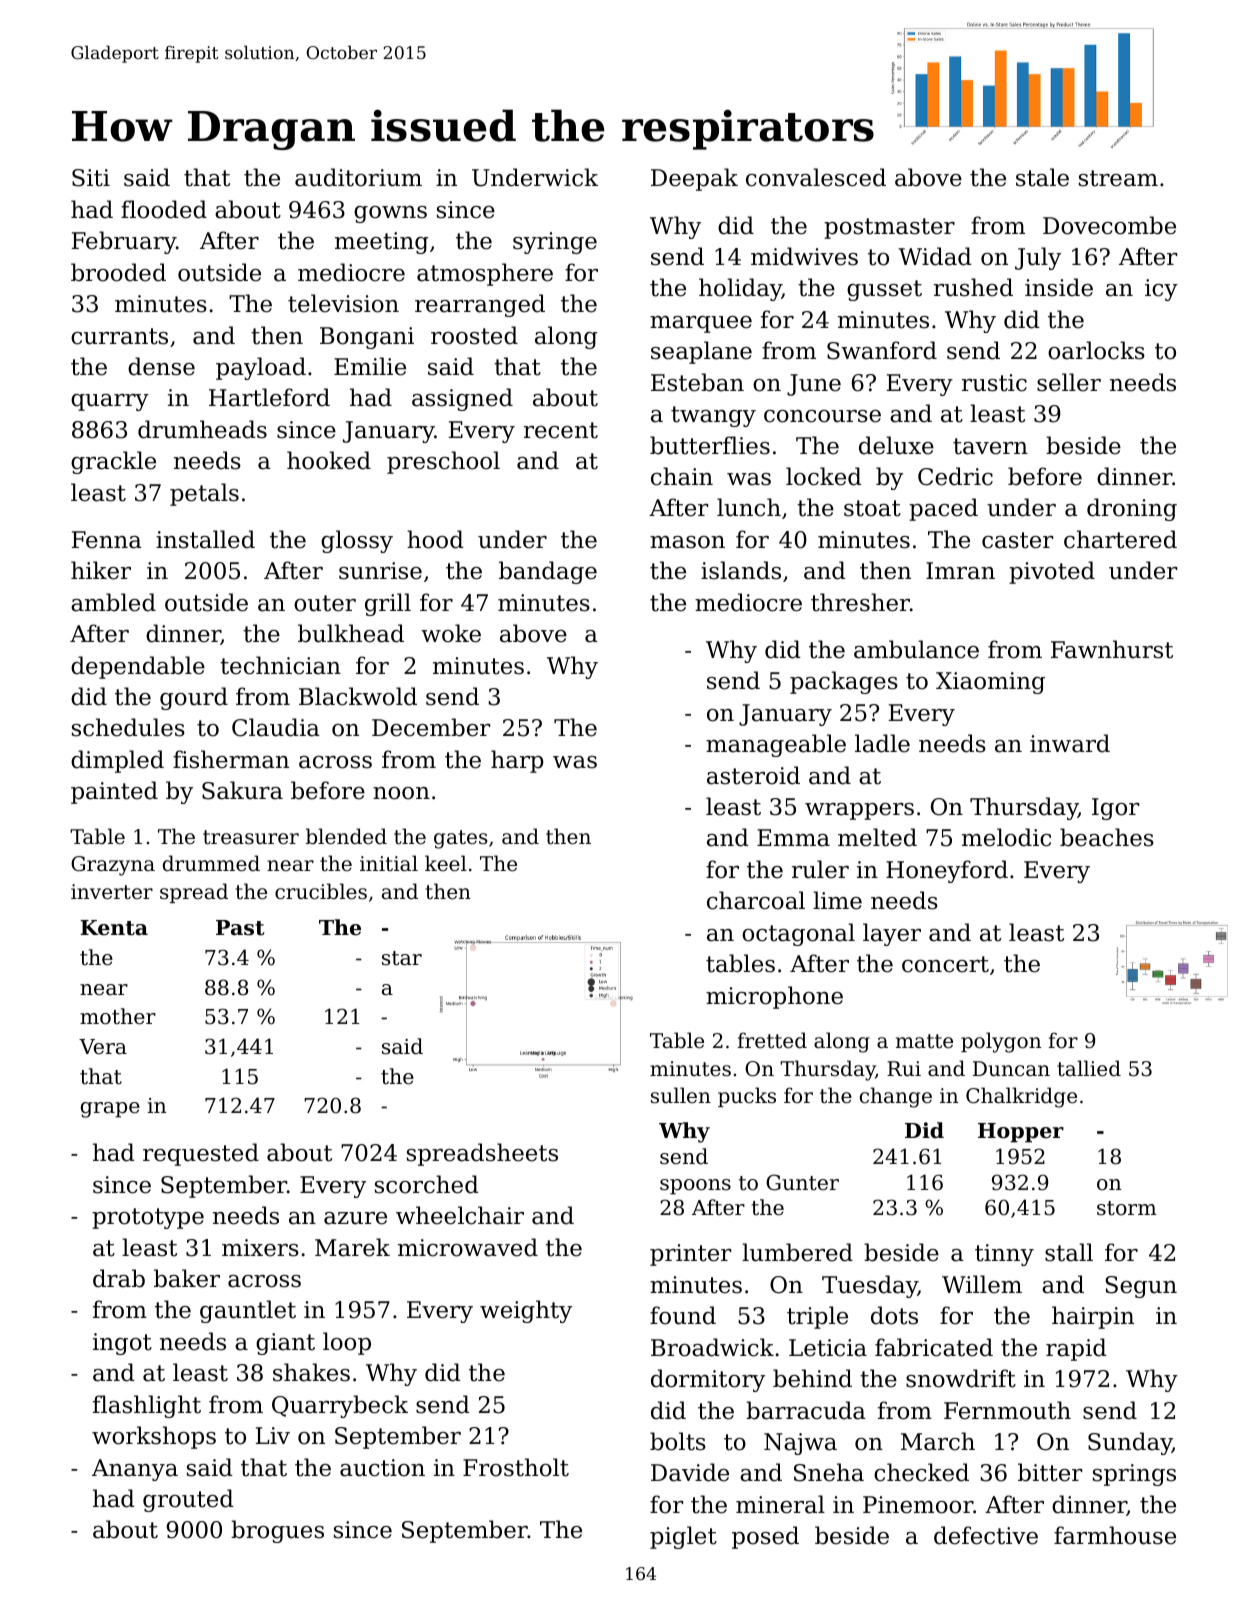 This screenshot has width=1248, height=1615. Describe the element at coordinates (701, 324) in the screenshot. I see `marquee` at that location.
